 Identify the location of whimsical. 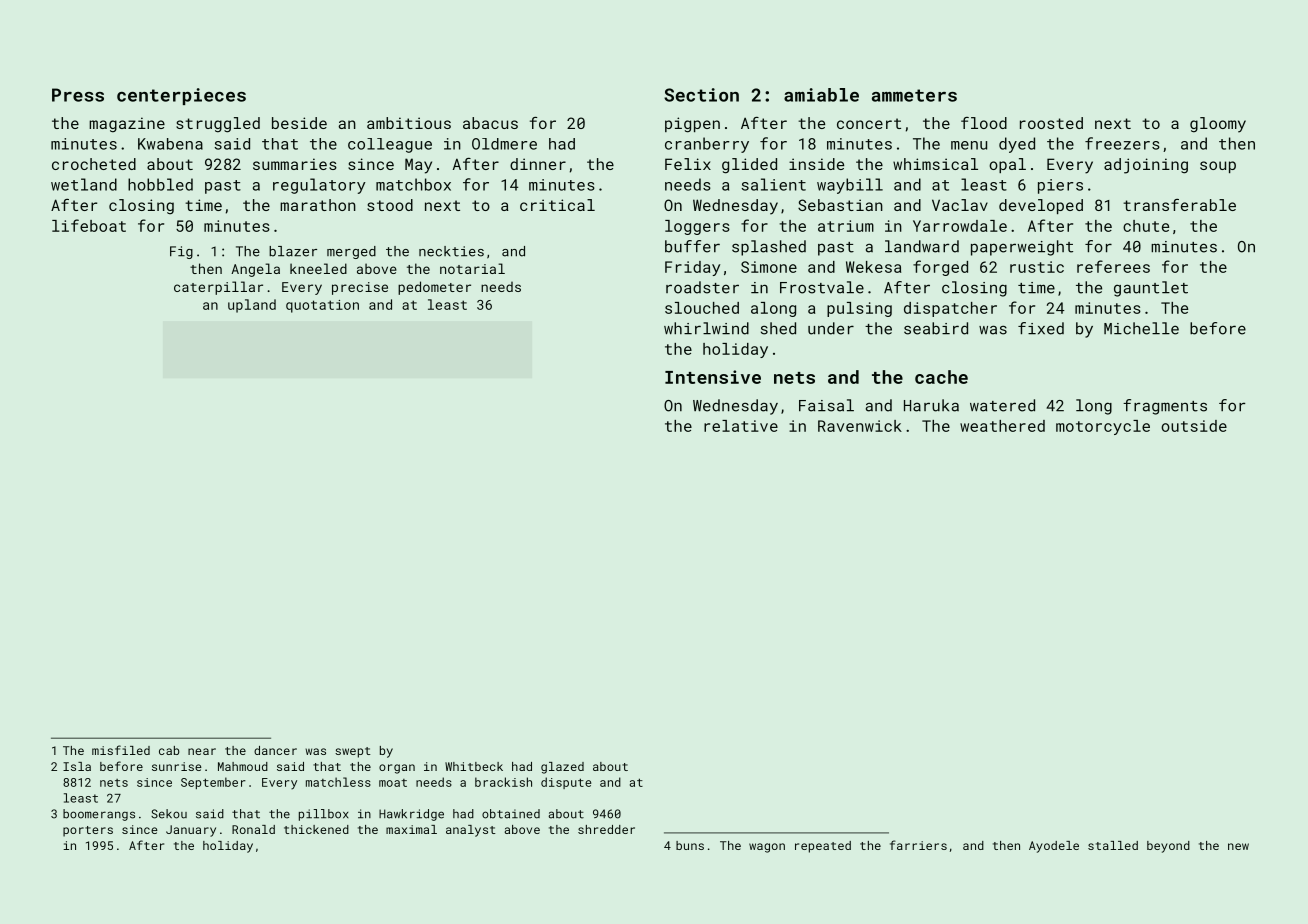
(935, 164).
